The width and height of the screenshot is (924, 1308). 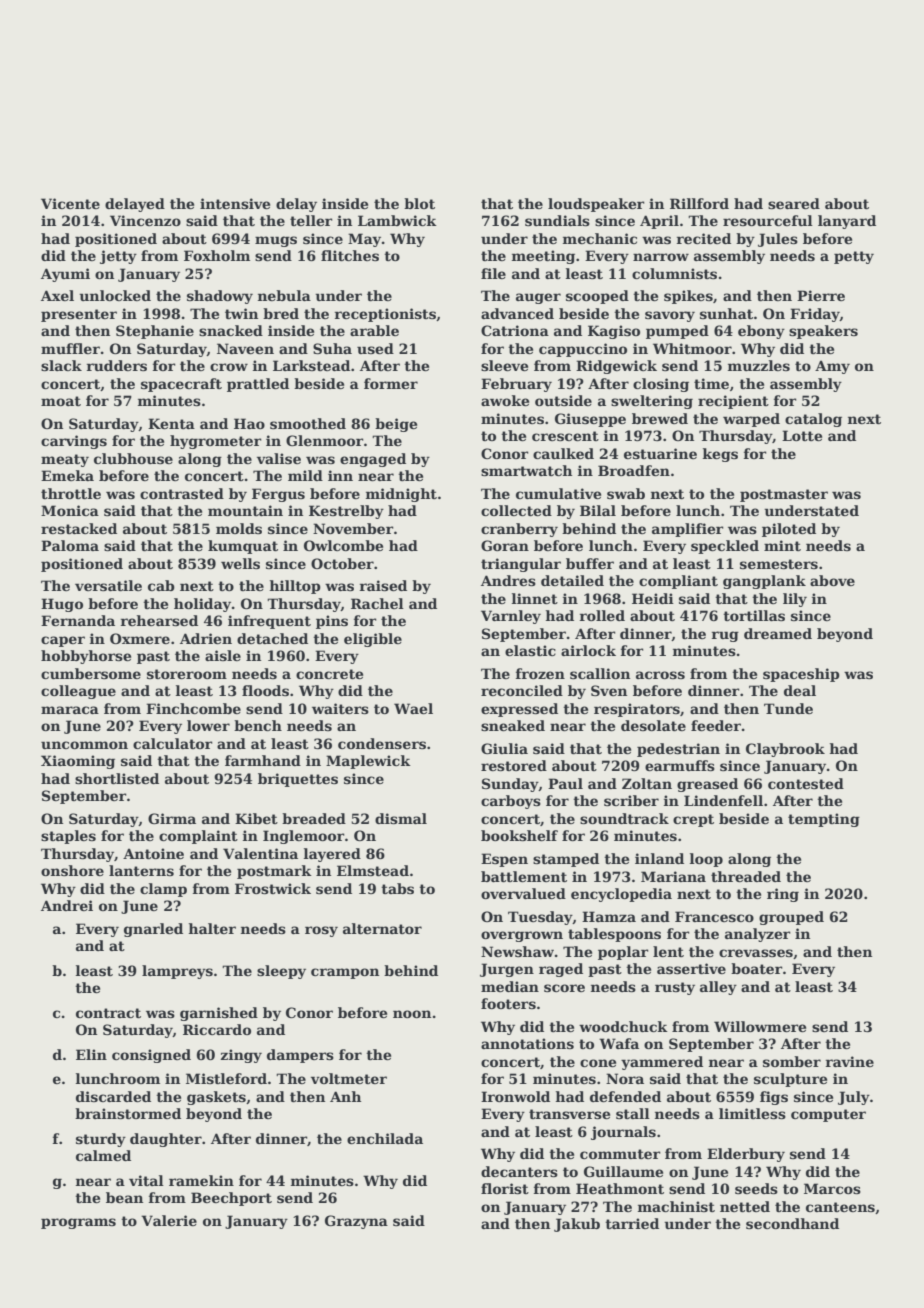 What do you see at coordinates (522, 690) in the screenshot?
I see `reconciled` at bounding box center [522, 690].
